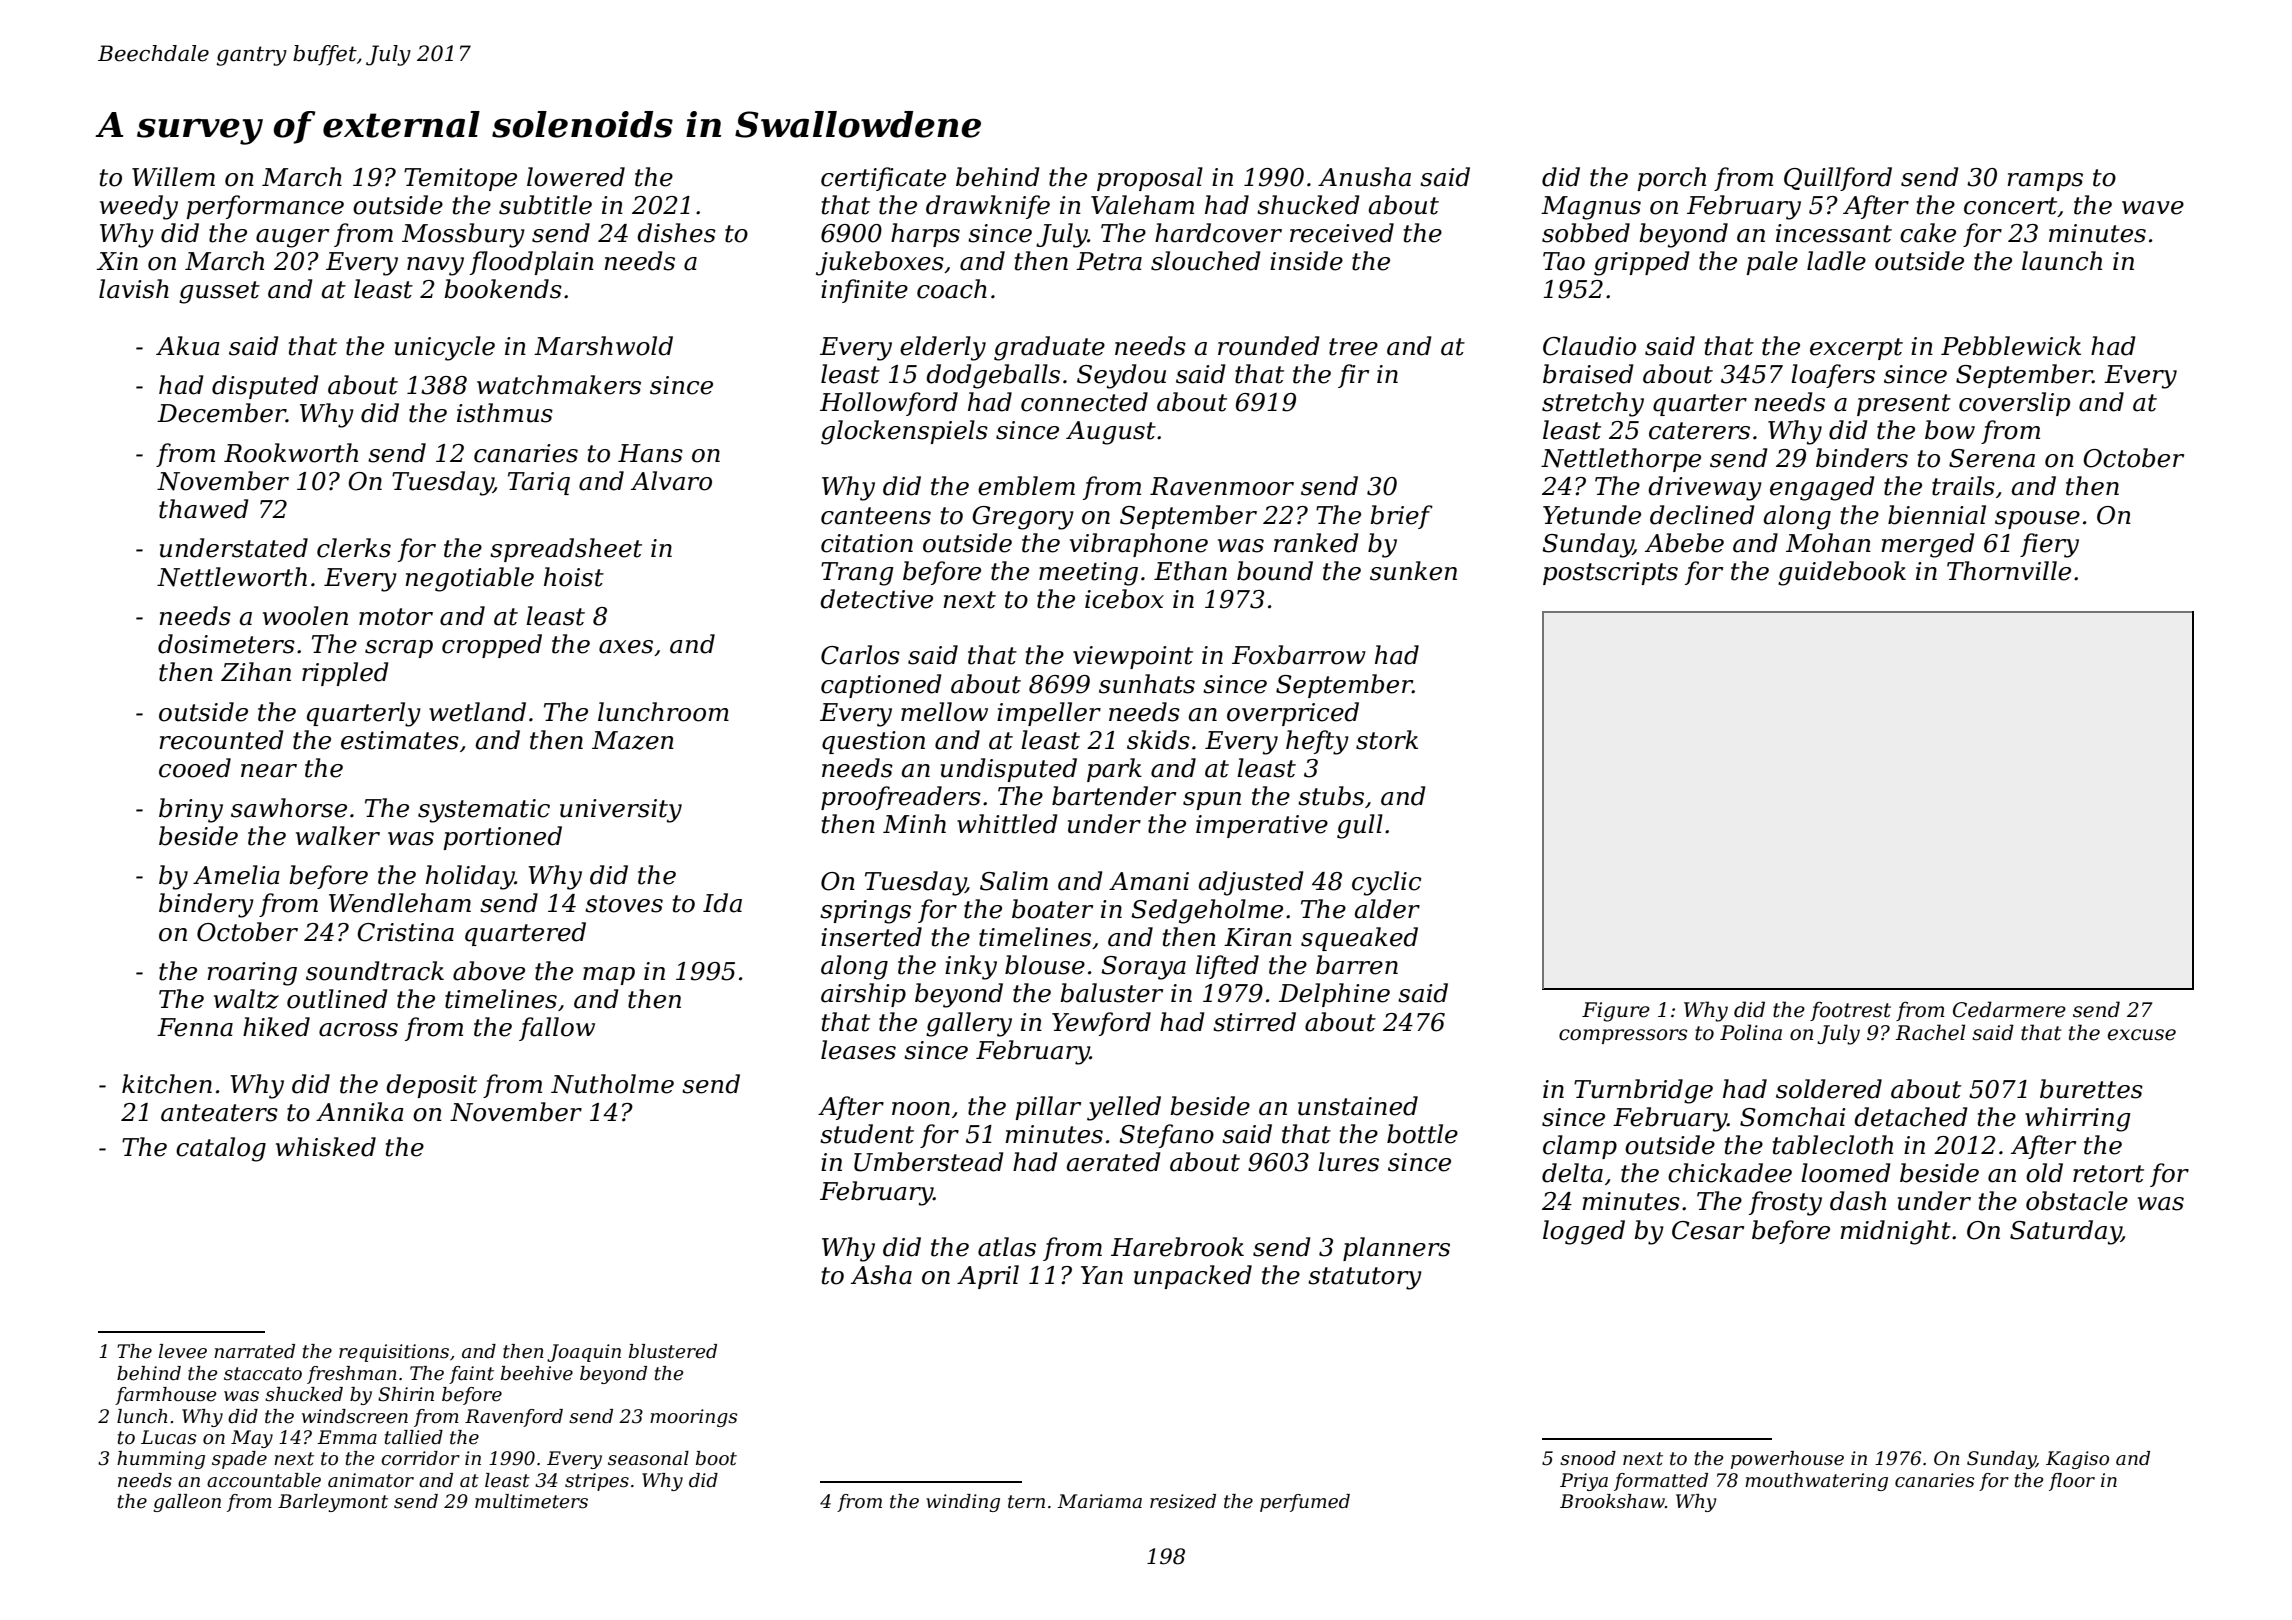 The height and width of the screenshot is (1620, 2292). I want to click on recounted, so click(221, 740).
